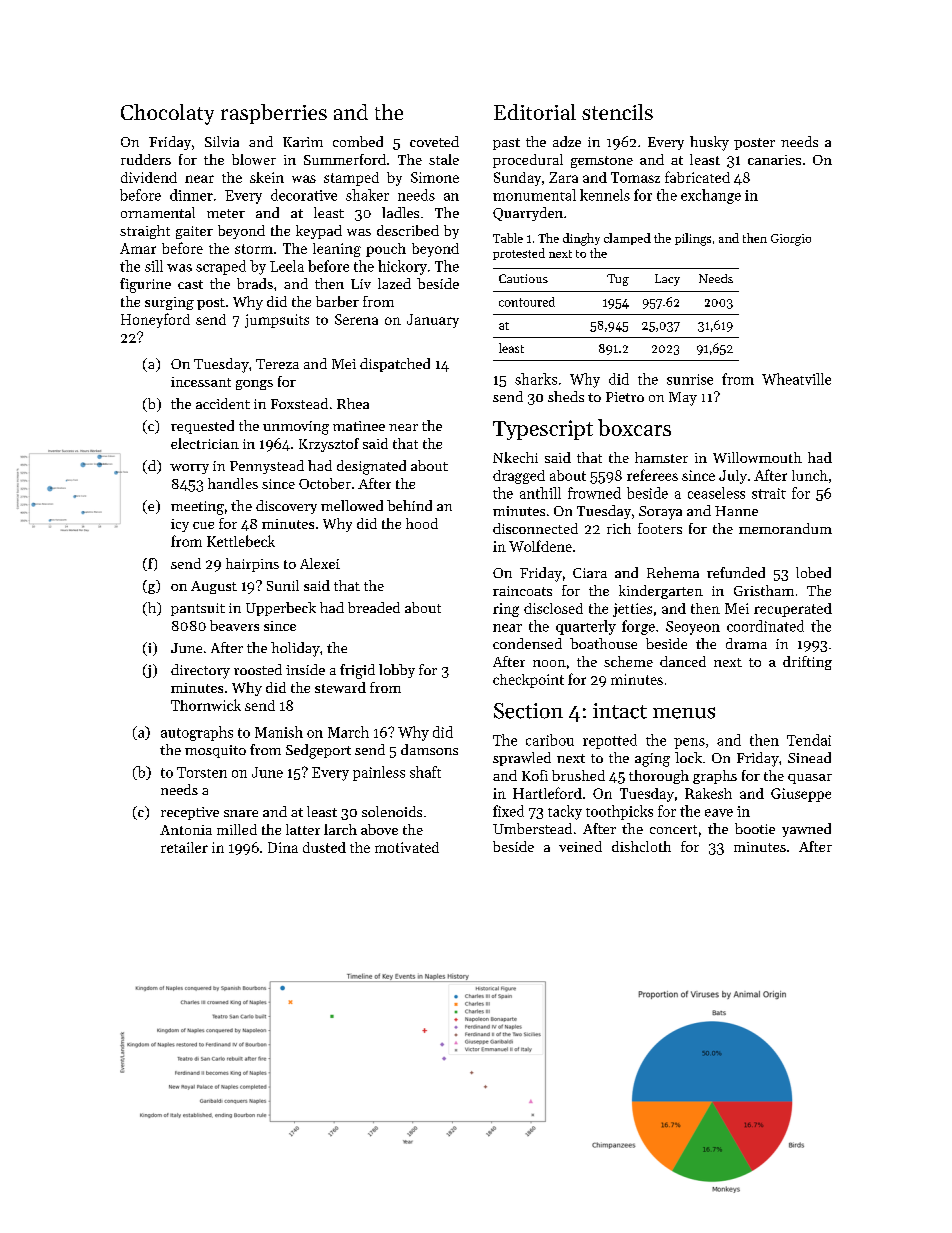  I want to click on stencils, so click(617, 112).
